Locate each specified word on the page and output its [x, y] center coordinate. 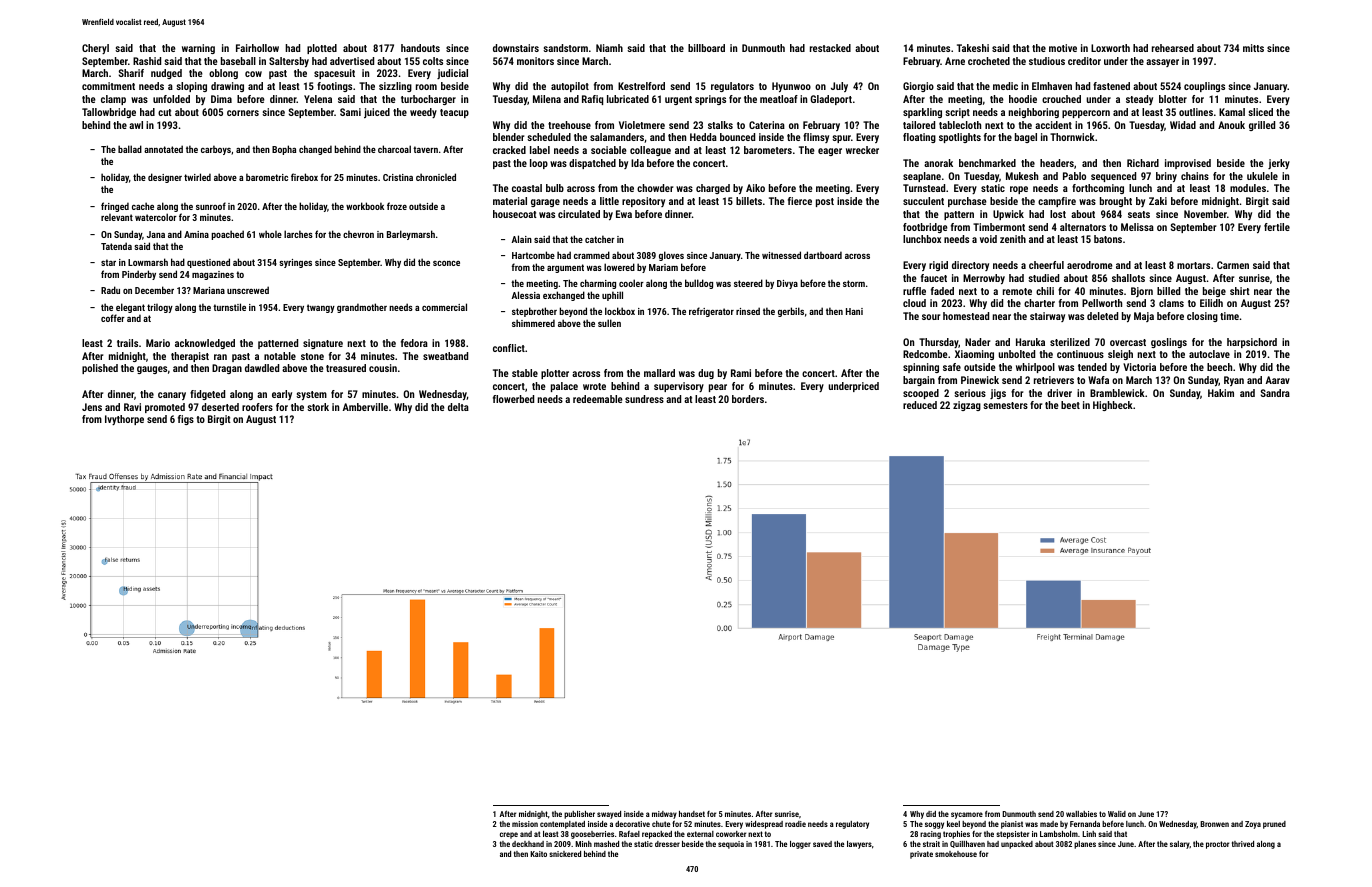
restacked [830, 48]
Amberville [365, 407]
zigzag [967, 406]
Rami [741, 373]
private [921, 855]
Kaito [538, 854]
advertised [352, 61]
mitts [1253, 48]
